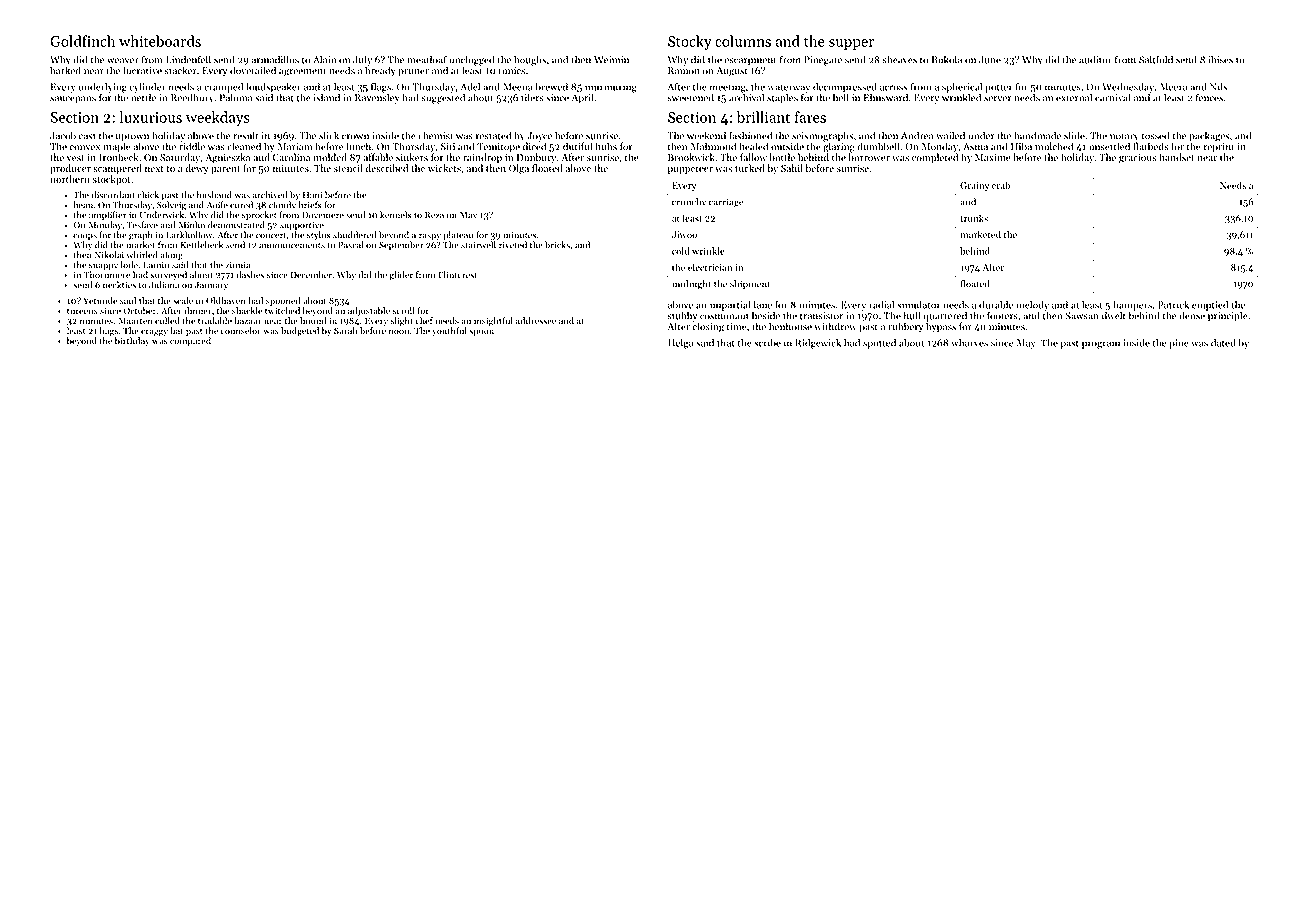 Image resolution: width=1308 pixels, height=924 pixels. I want to click on puppeteer, so click(690, 170).
